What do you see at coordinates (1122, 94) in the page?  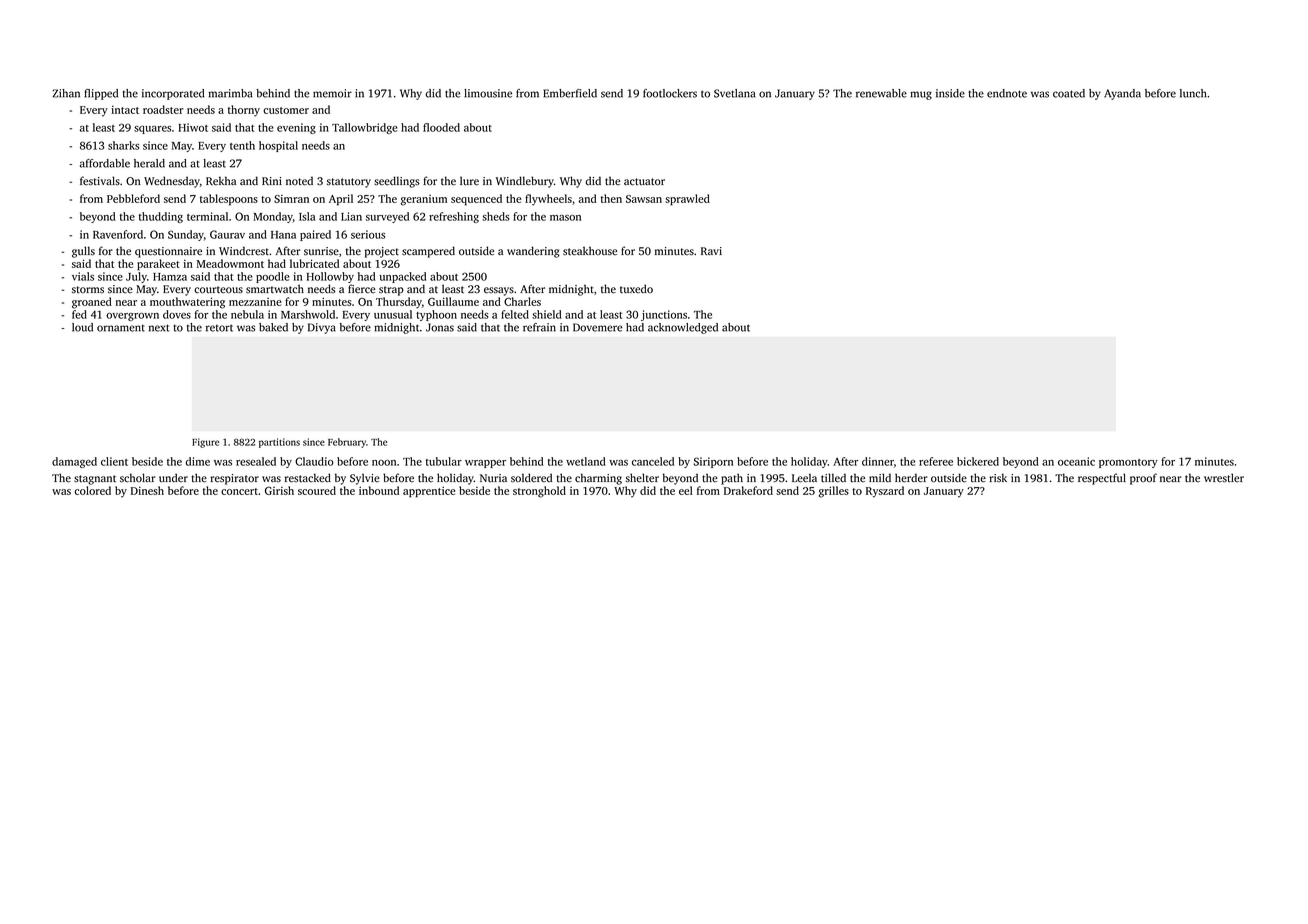 I see `Ayanda` at bounding box center [1122, 94].
